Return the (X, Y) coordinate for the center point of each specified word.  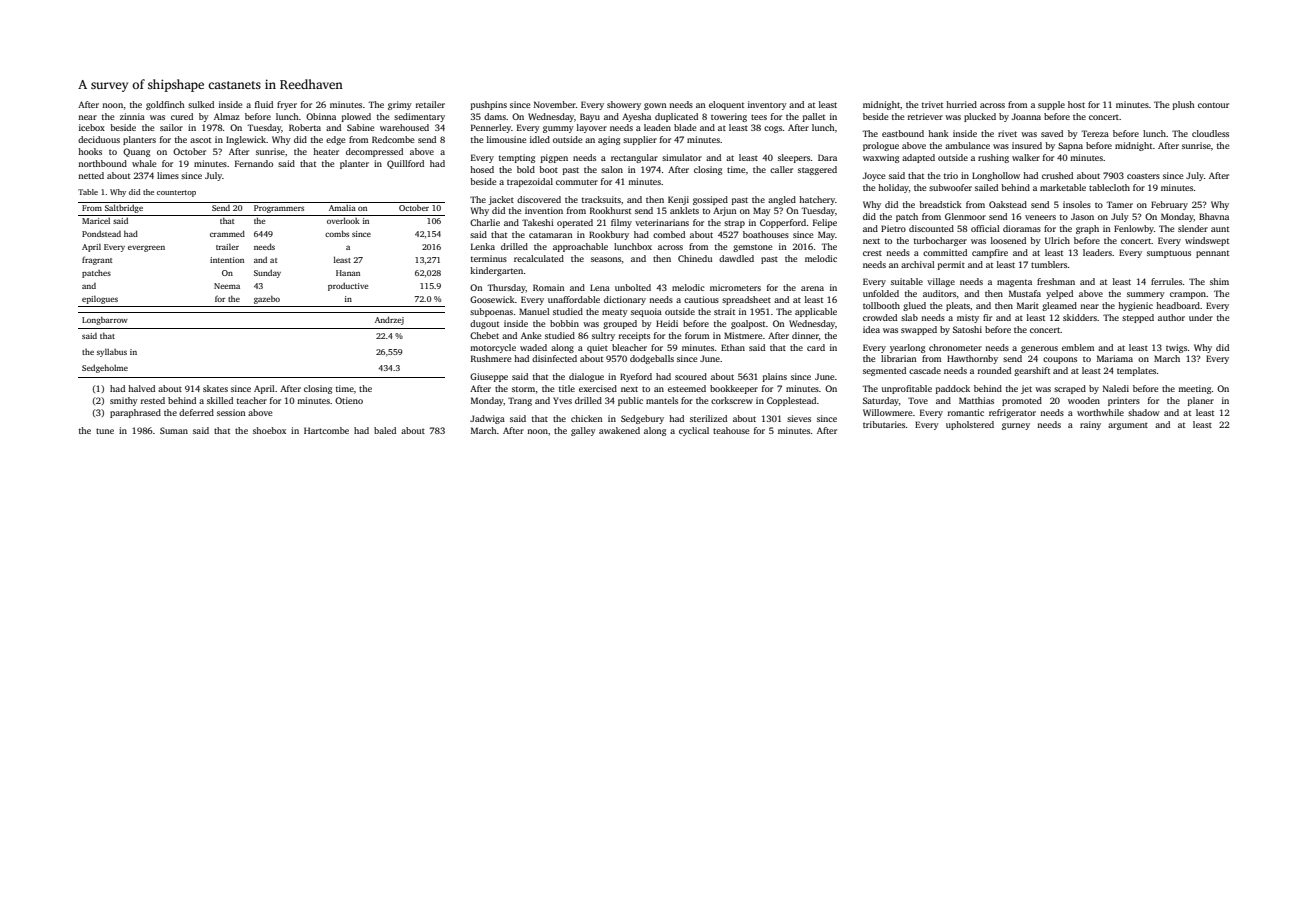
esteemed (687, 388)
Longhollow (996, 176)
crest (872, 253)
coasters (1143, 176)
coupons (1060, 360)
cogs (773, 129)
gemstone (752, 248)
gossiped (710, 200)
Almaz (227, 116)
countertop (176, 193)
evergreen (146, 248)
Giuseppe (489, 377)
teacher (252, 400)
